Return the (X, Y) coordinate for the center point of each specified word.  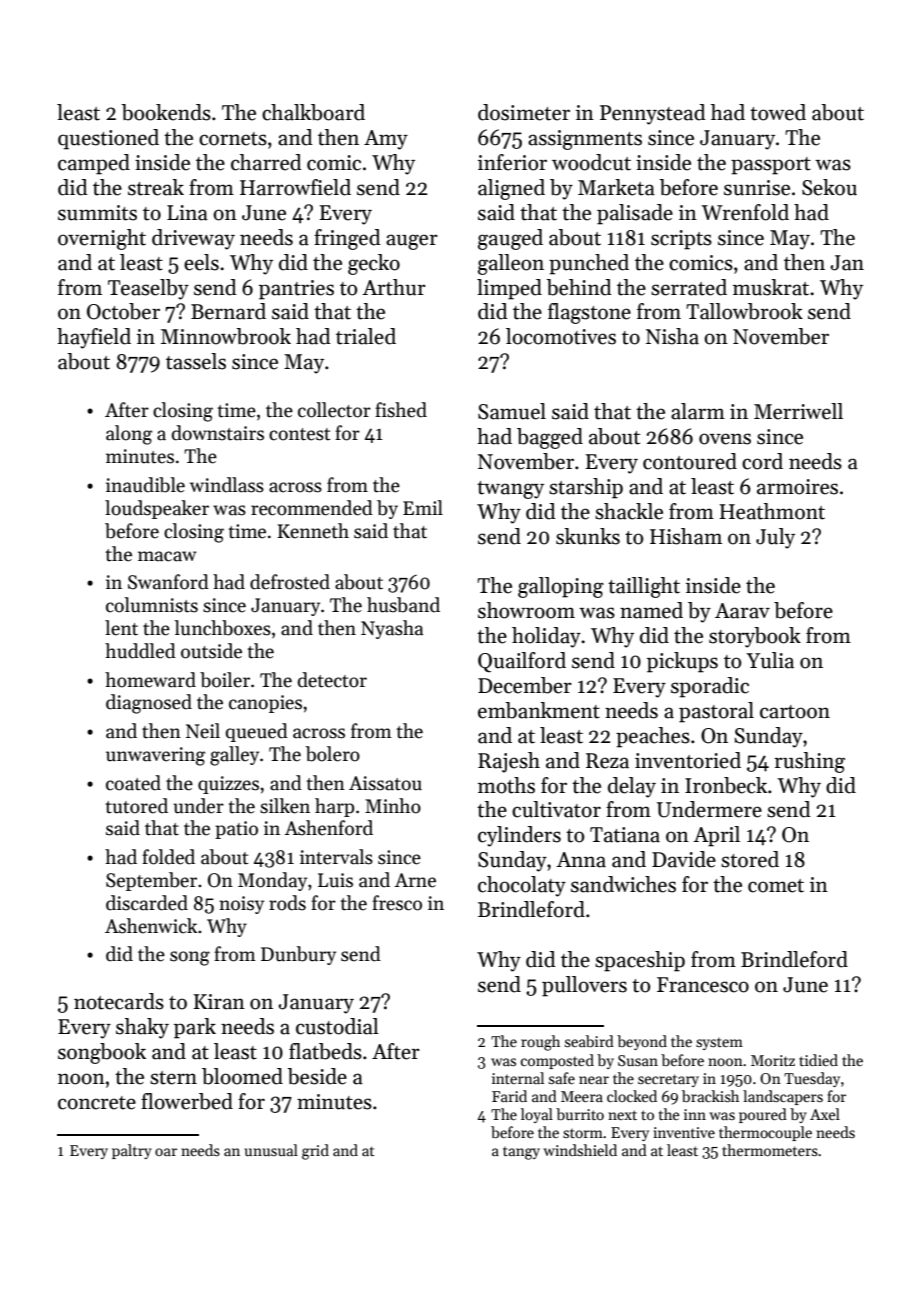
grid (315, 1152)
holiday (546, 637)
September (151, 881)
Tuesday (812, 1079)
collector (334, 410)
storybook (755, 637)
